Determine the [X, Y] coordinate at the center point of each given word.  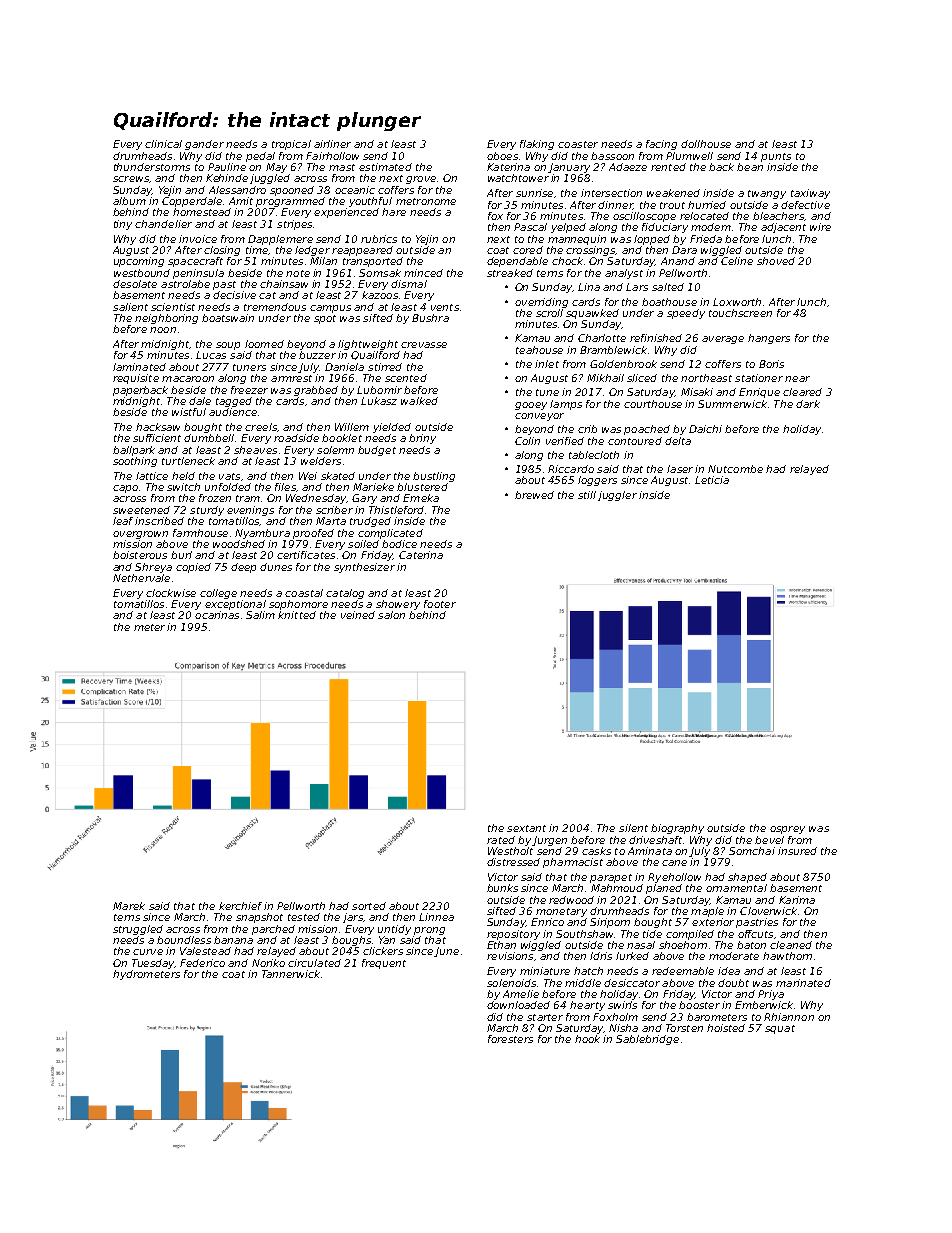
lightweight [368, 345]
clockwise [171, 593]
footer [440, 604]
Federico [202, 963]
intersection [611, 193]
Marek [129, 906]
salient [130, 307]
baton [751, 945]
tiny [123, 225]
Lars [637, 287]
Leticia [712, 480]
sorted [369, 906]
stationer [759, 378]
